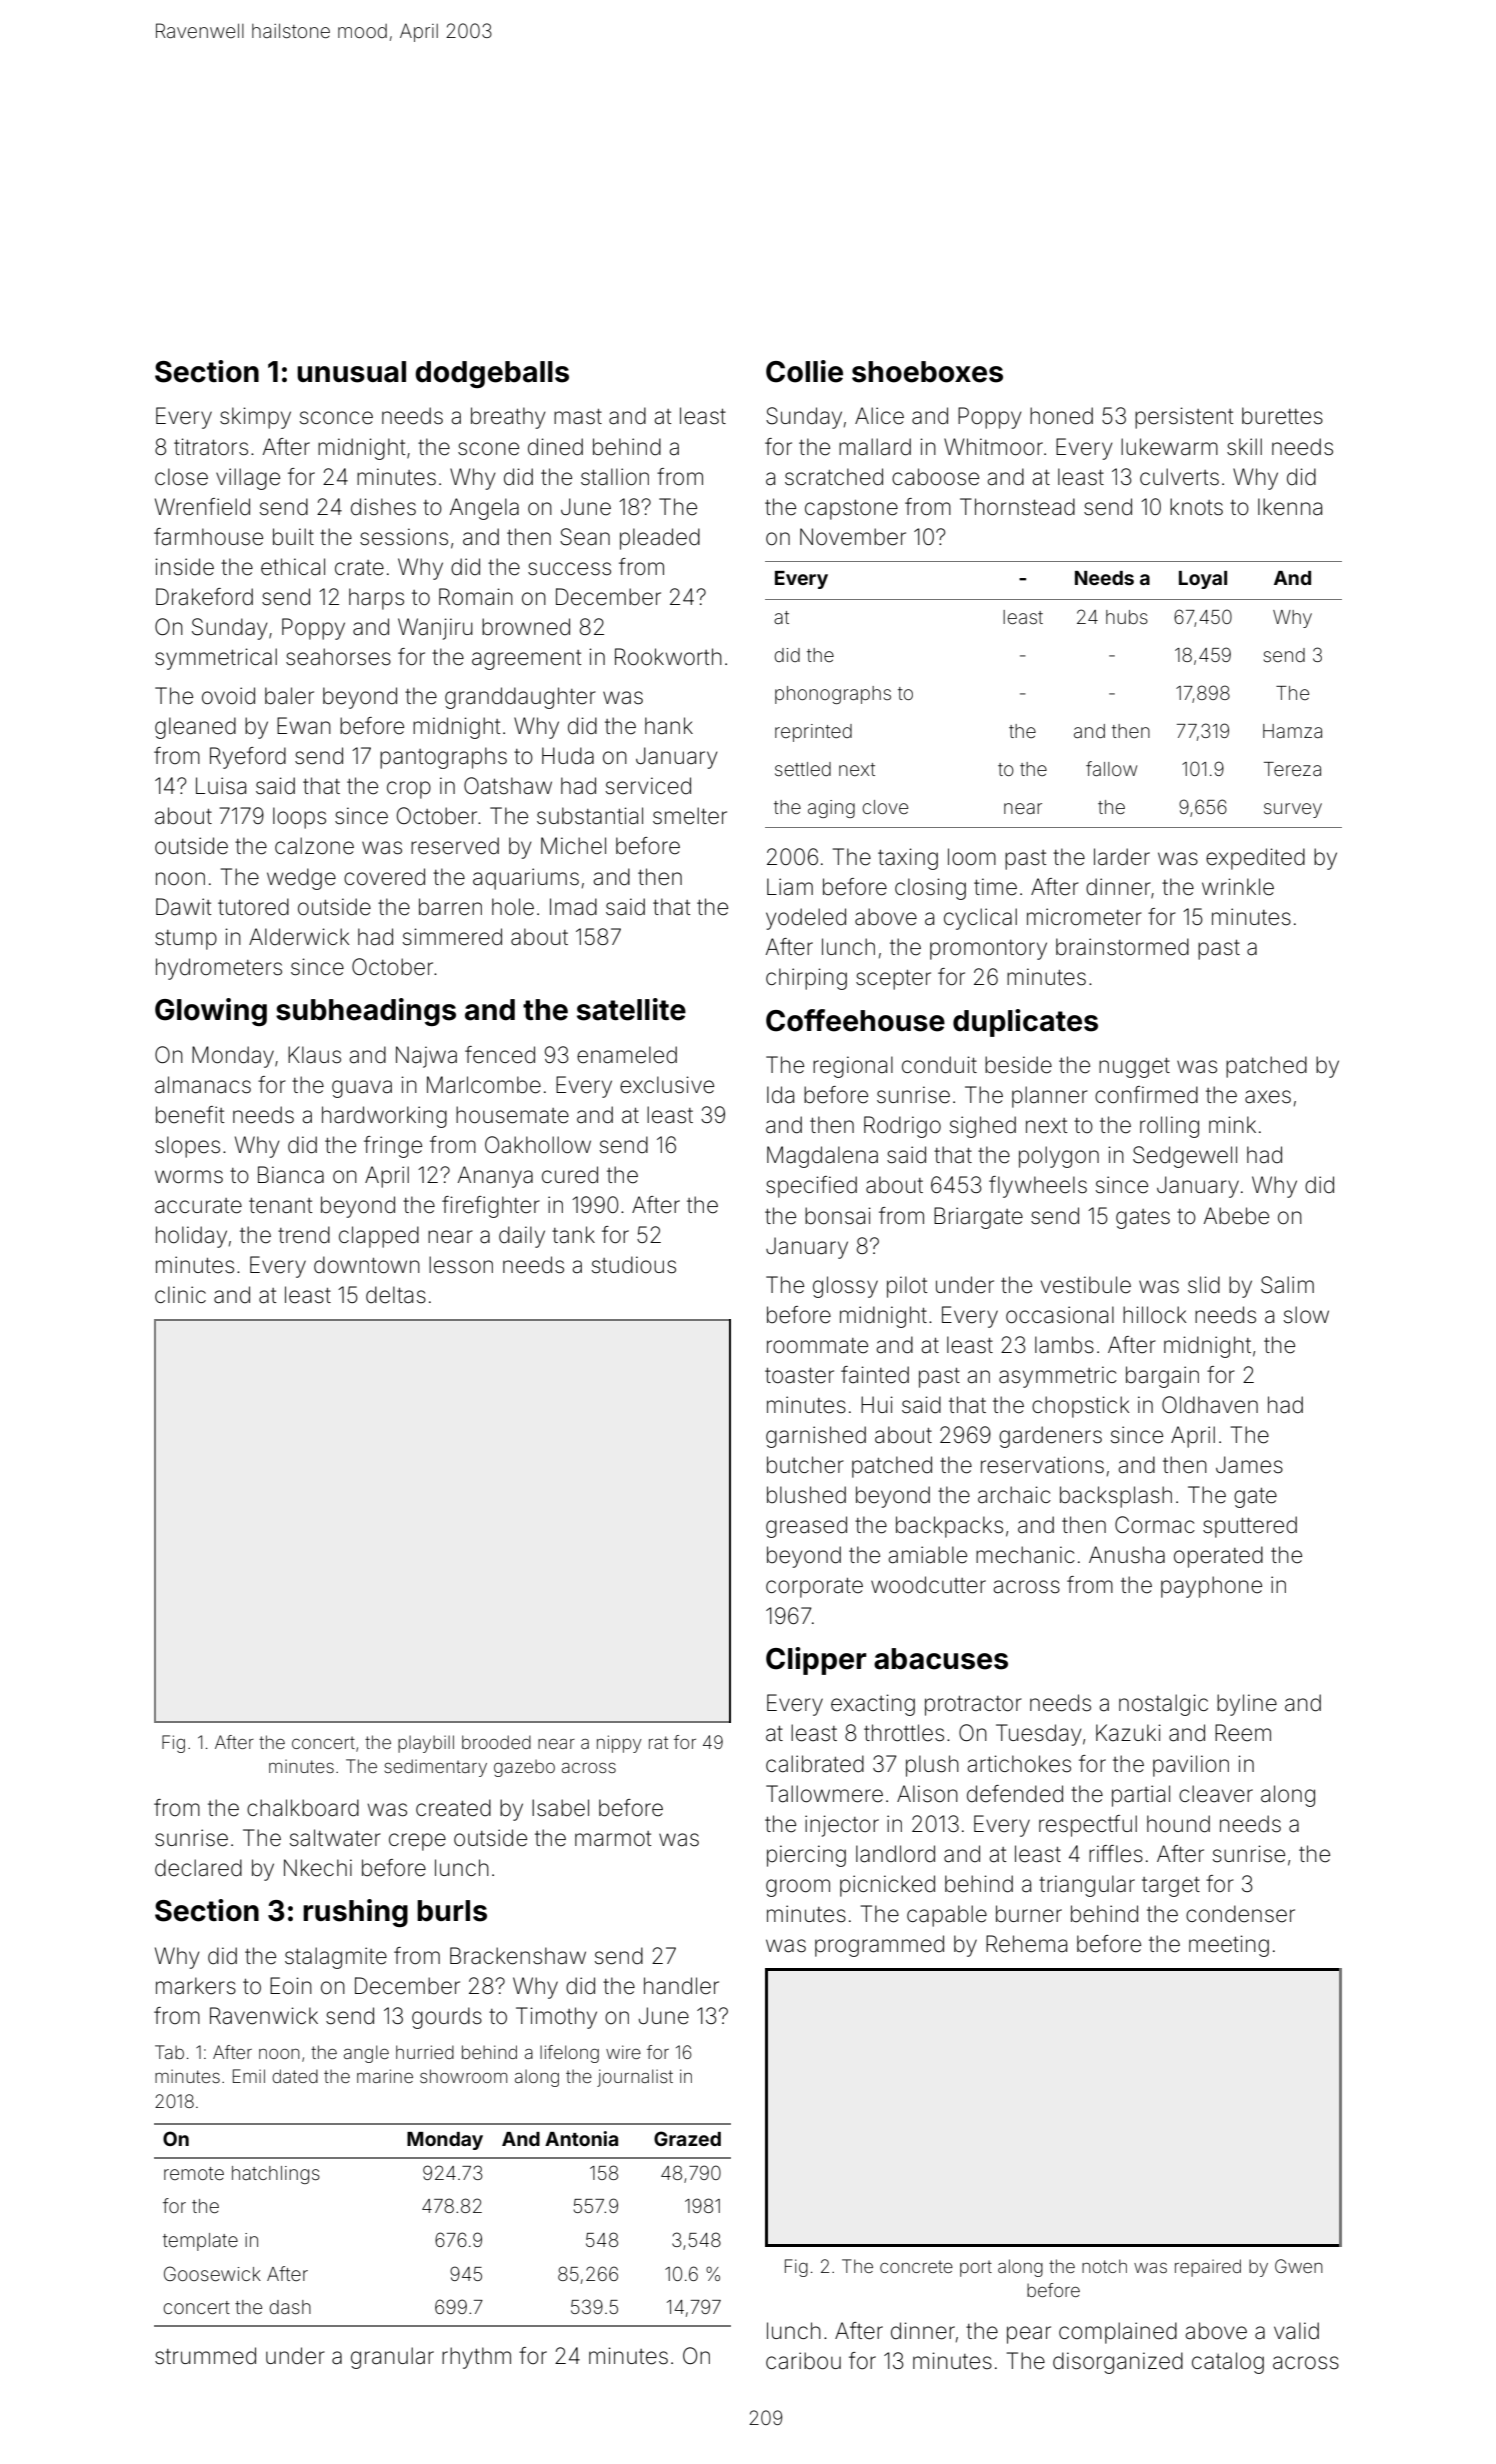  What do you see at coordinates (336, 1958) in the page?
I see `stalagmite` at bounding box center [336, 1958].
